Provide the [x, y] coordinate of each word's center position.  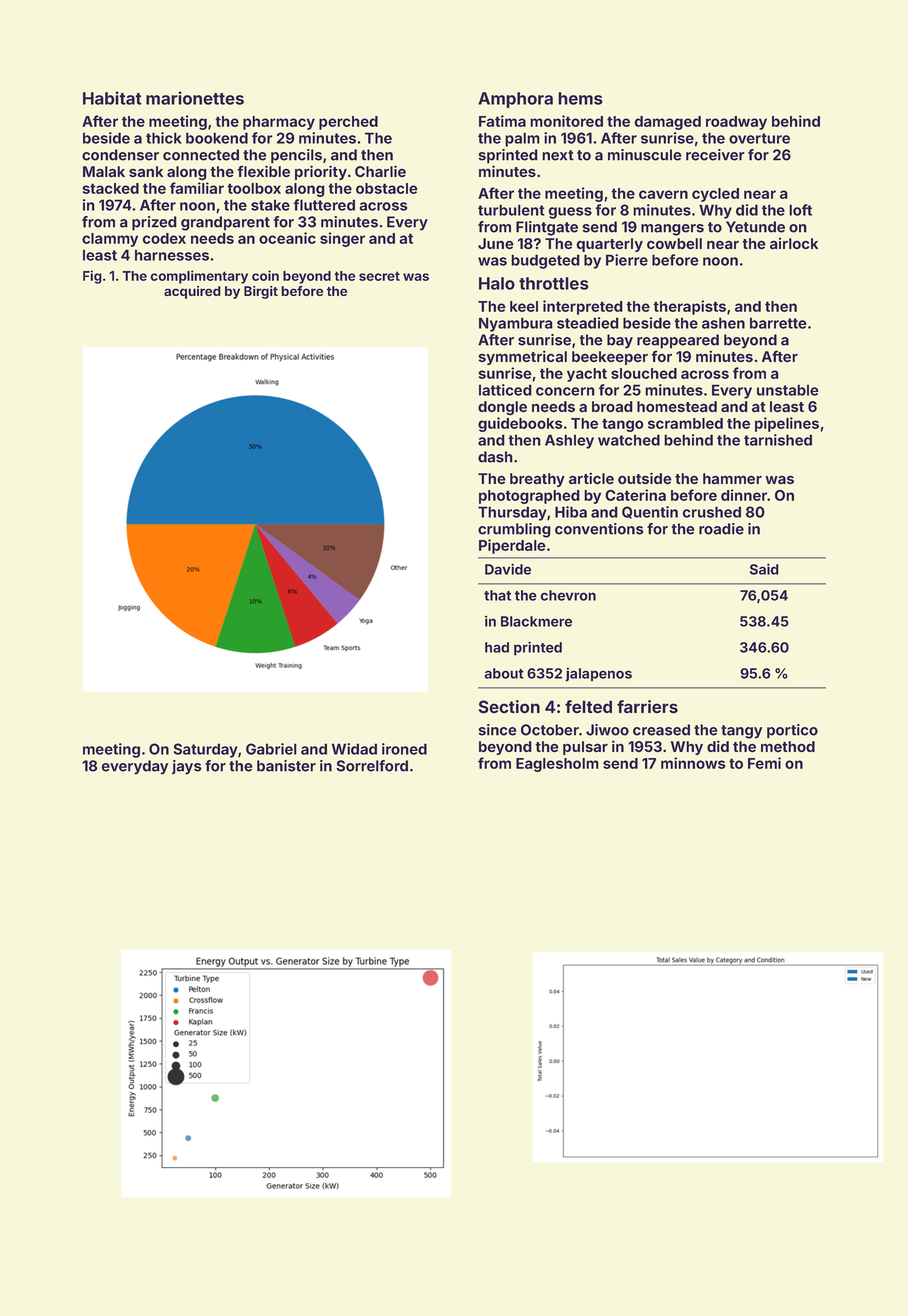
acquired [192, 292]
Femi [764, 763]
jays [187, 767]
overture [759, 138]
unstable [787, 390]
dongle [502, 408]
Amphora [515, 100]
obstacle [387, 188]
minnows [693, 763]
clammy [110, 240]
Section [509, 707]
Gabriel [271, 749]
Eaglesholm [557, 765]
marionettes [195, 98]
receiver [715, 155]
